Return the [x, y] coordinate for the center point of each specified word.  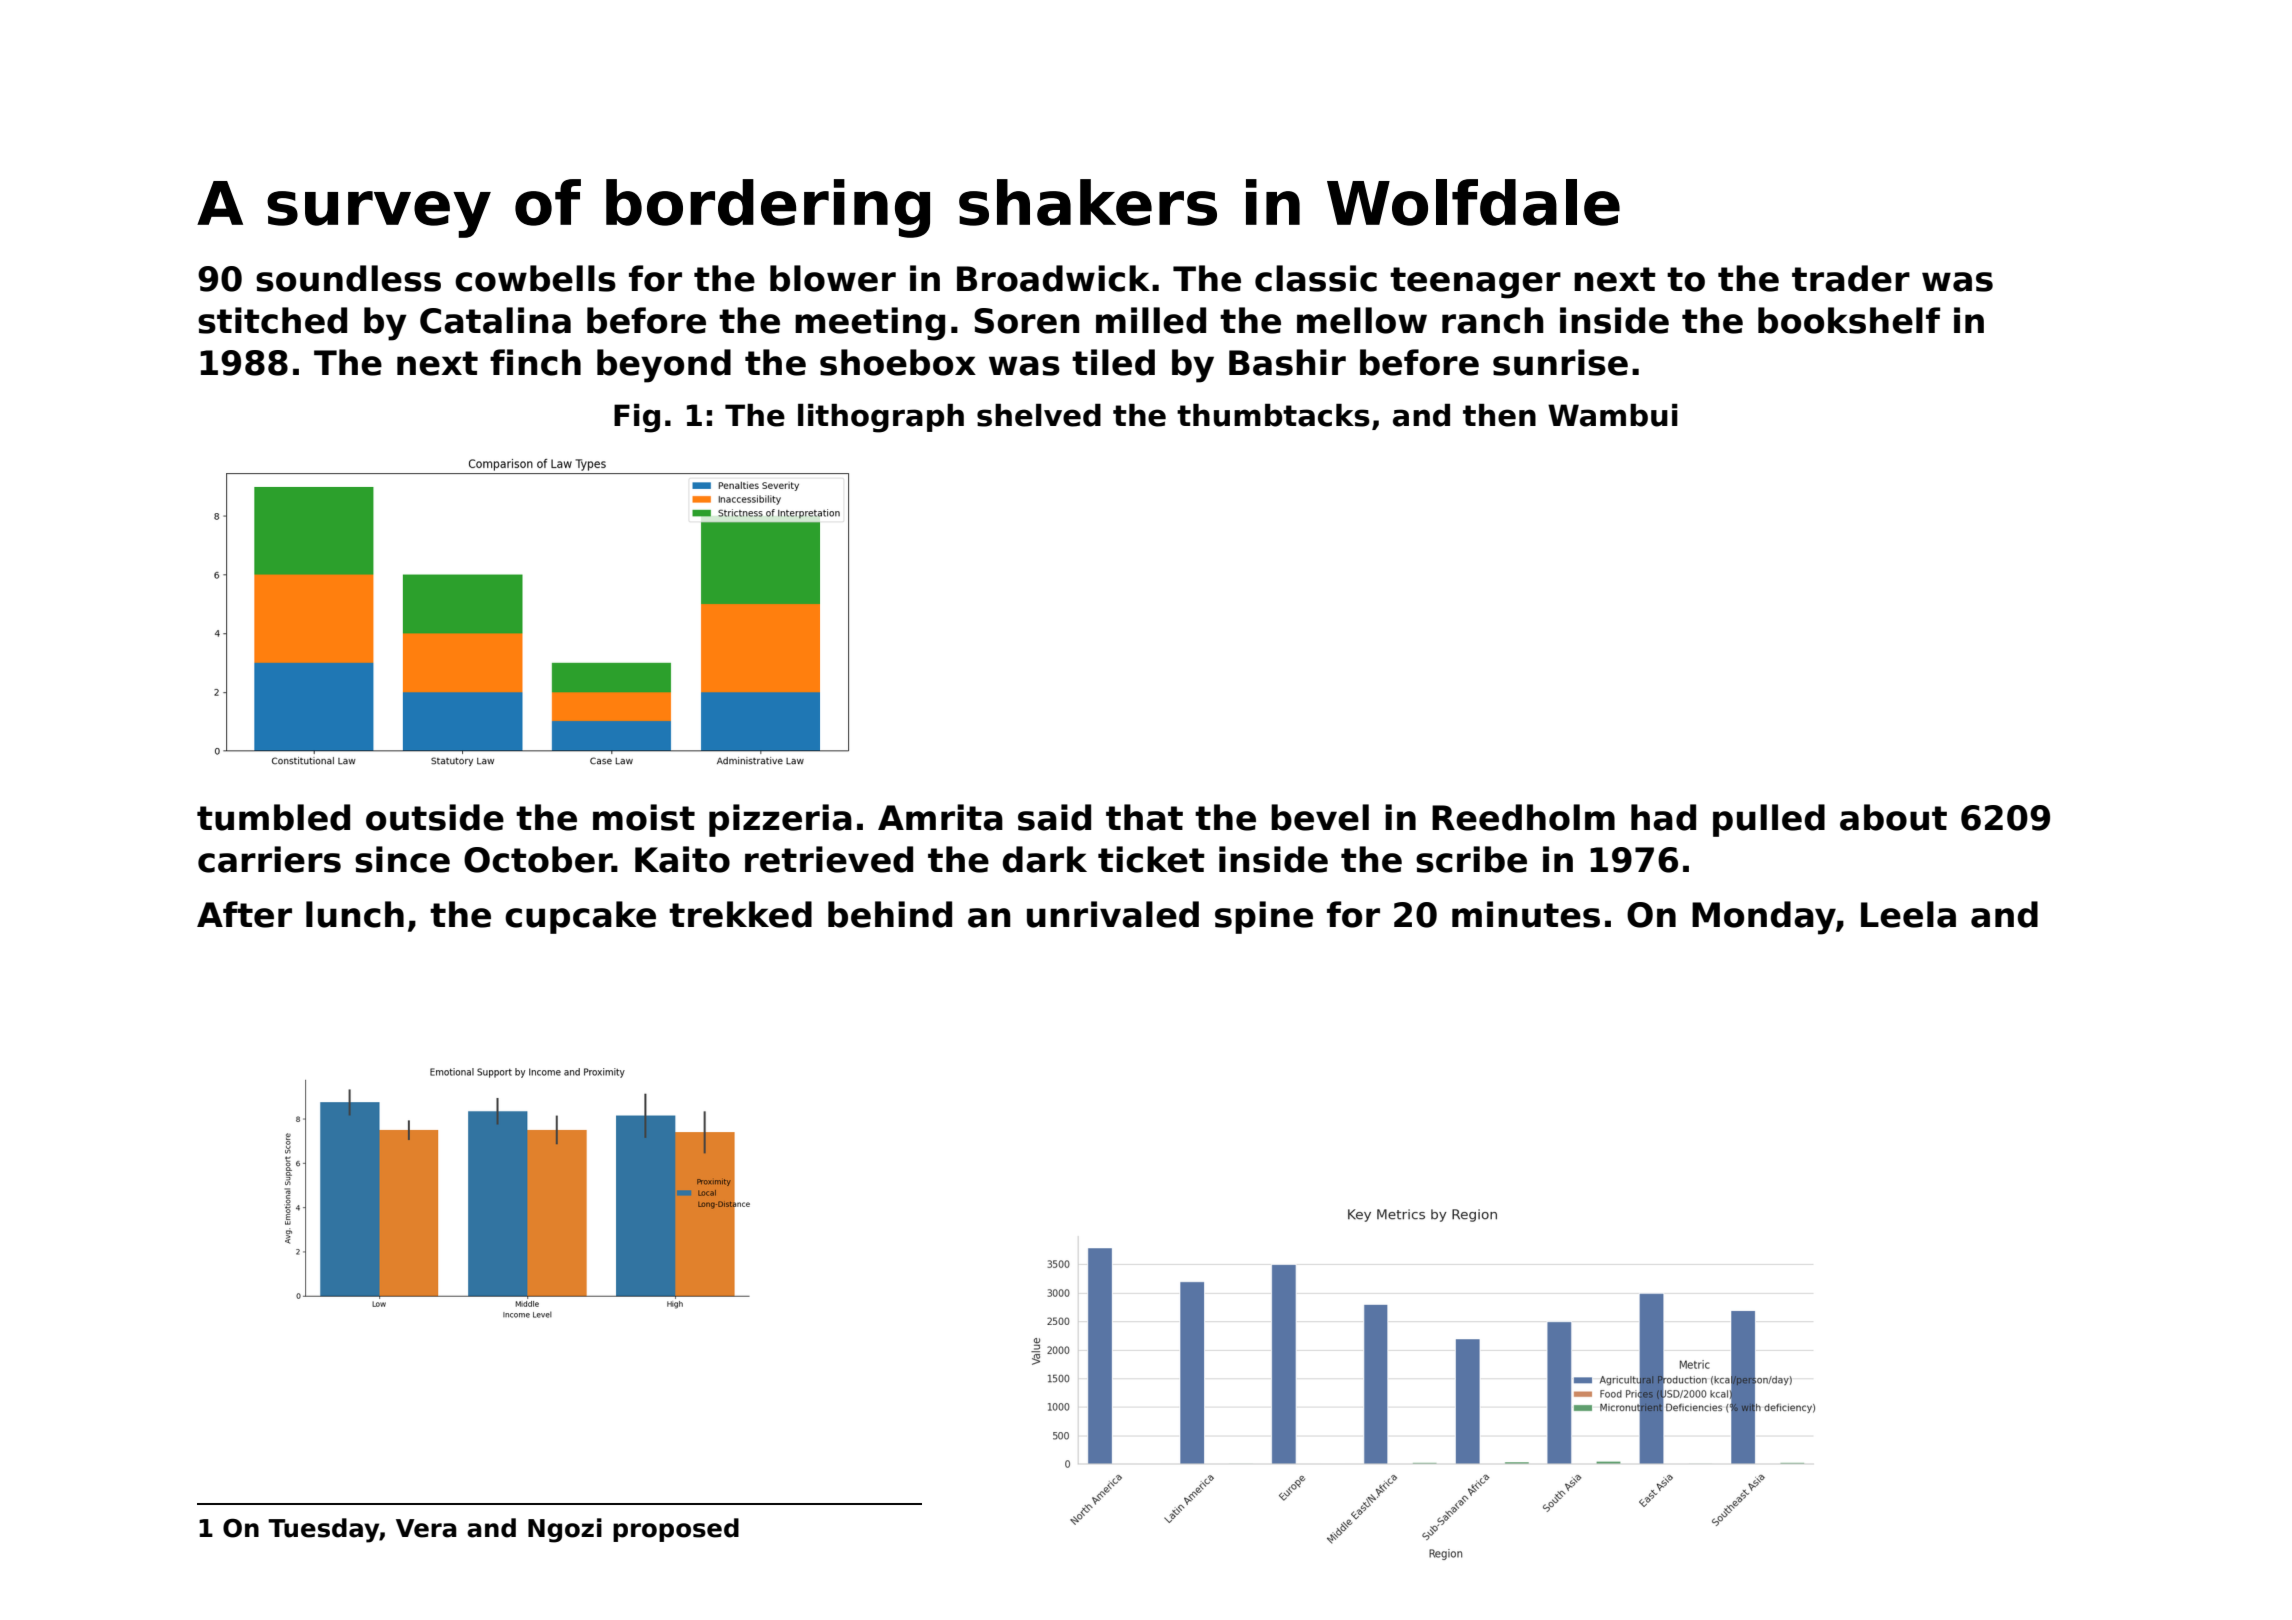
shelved [1039, 415]
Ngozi [565, 1530]
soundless [348, 278]
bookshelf [1849, 320]
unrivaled [1113, 914]
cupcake [580, 917]
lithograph [881, 418]
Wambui [1613, 415]
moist [644, 817]
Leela [1908, 914]
